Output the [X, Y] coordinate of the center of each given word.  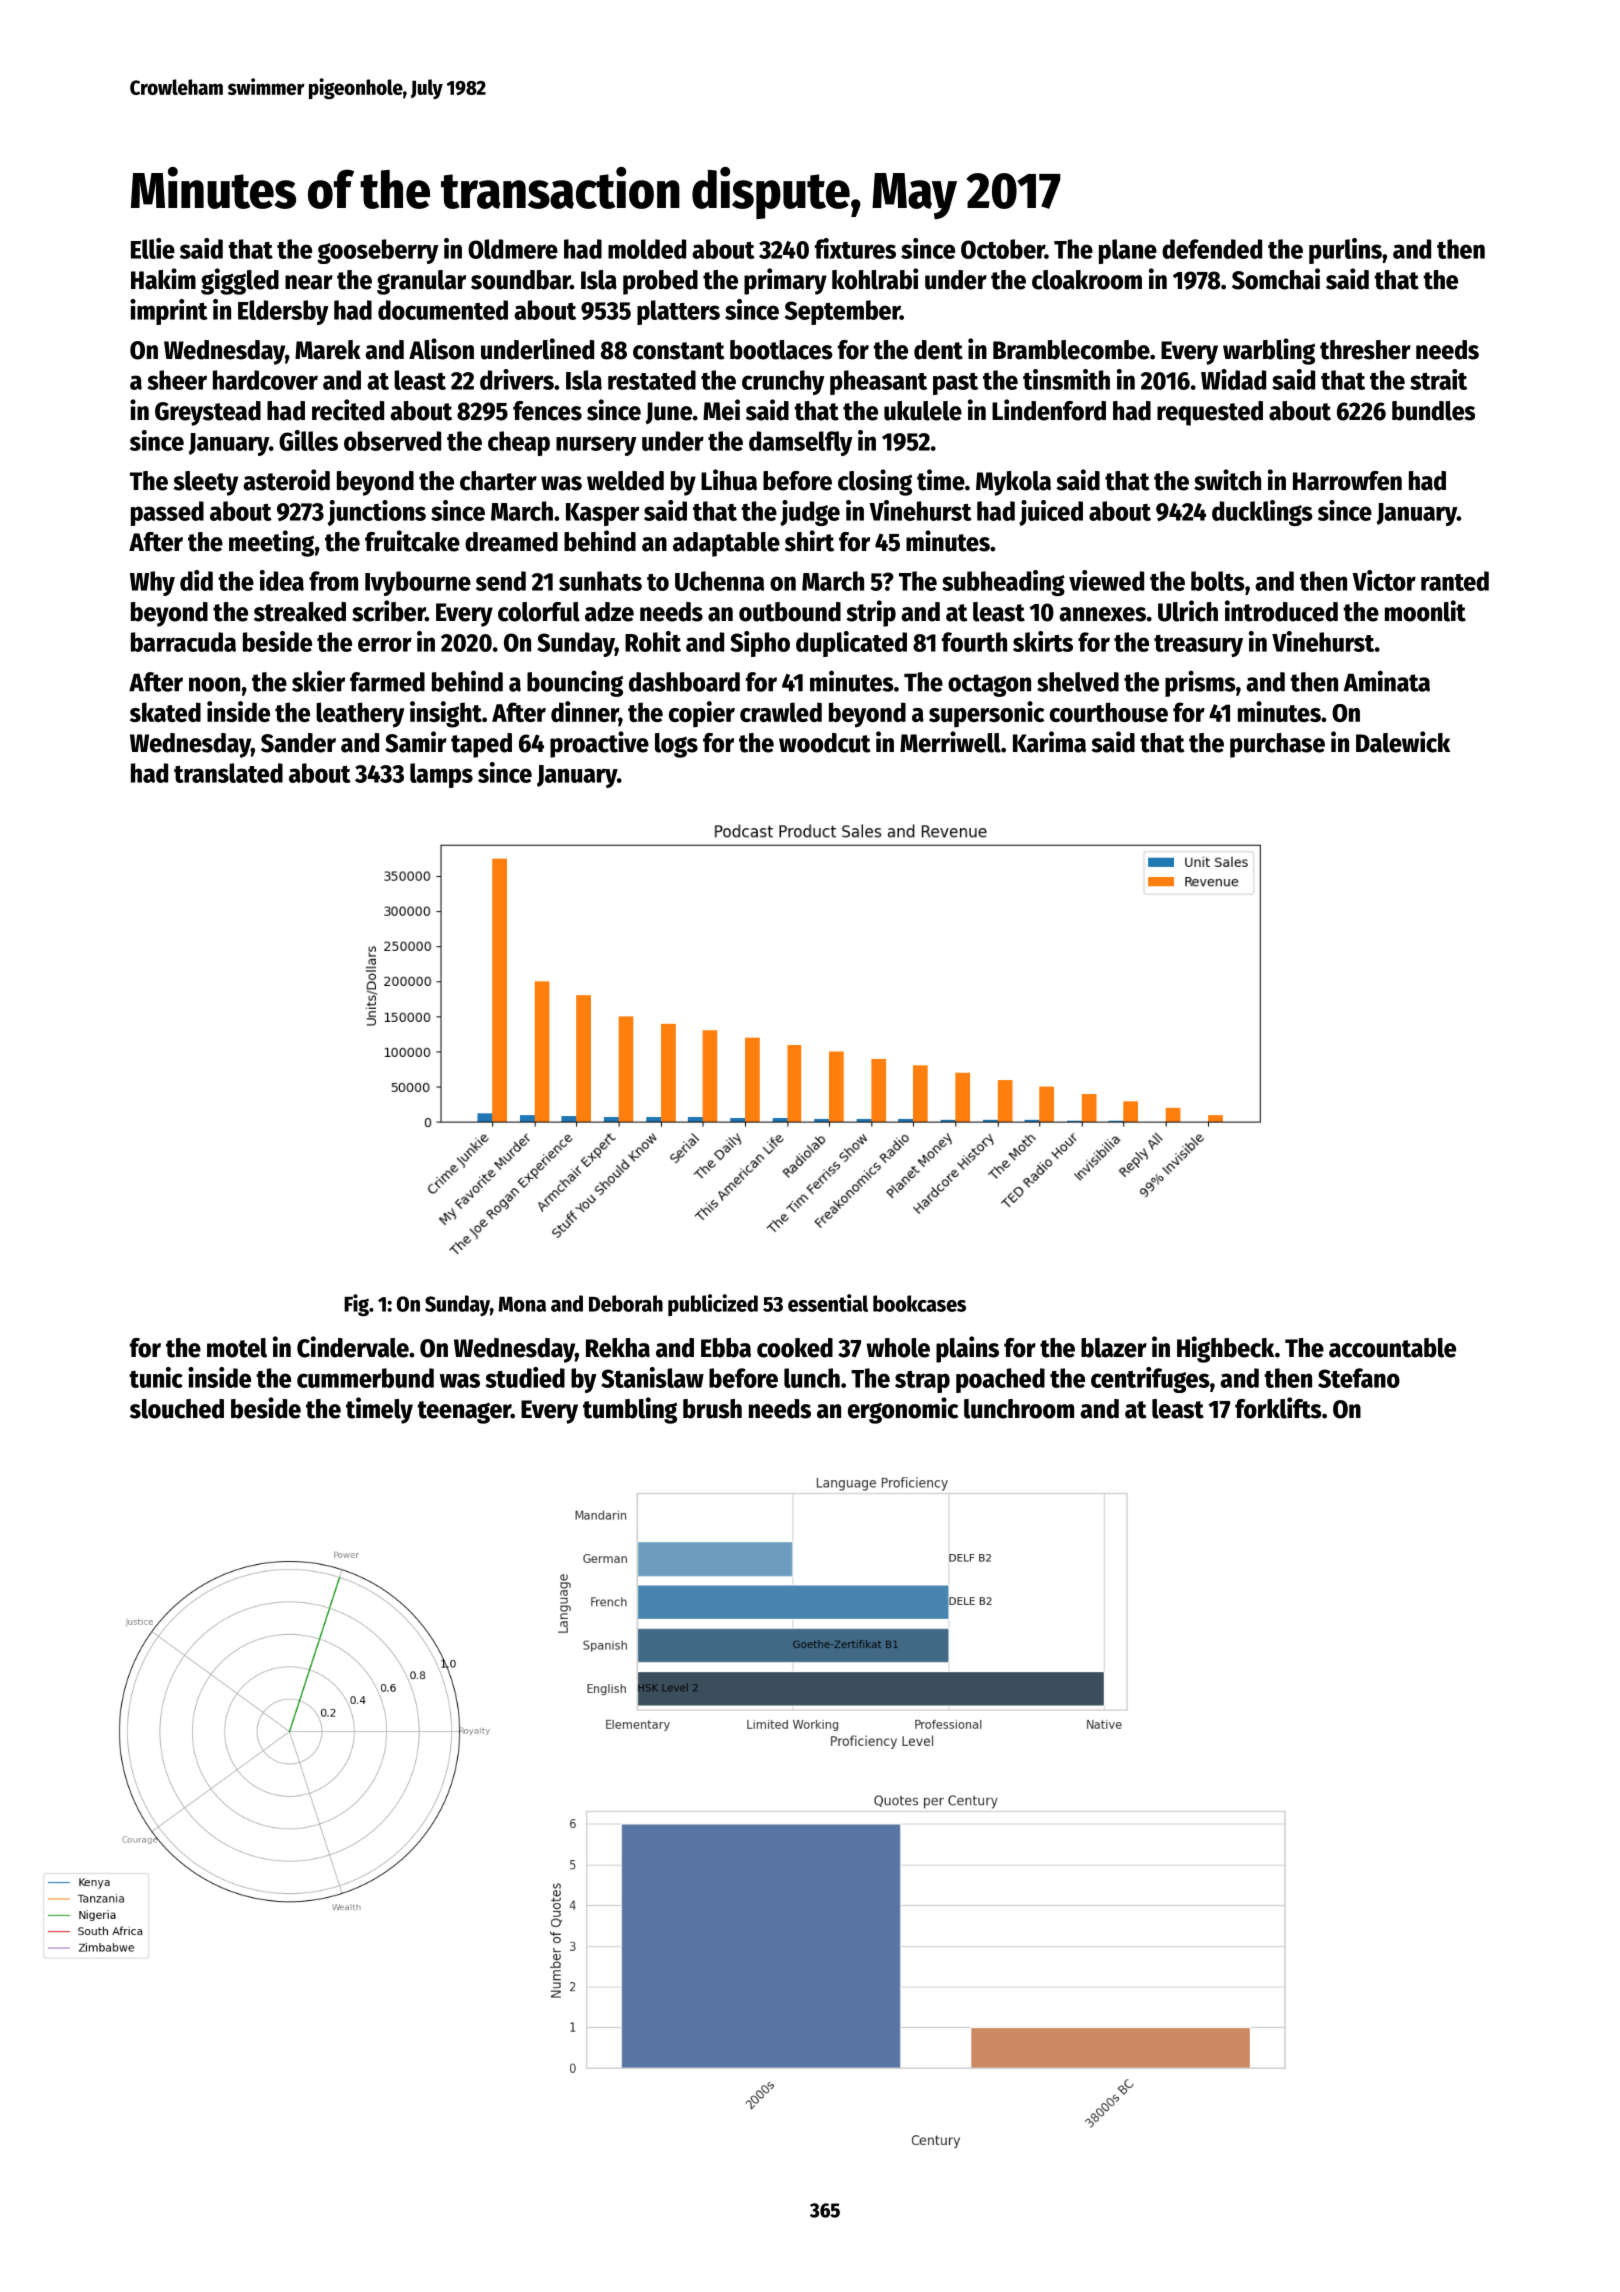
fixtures [855, 248]
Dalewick [1403, 742]
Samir [416, 742]
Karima [1049, 742]
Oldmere [513, 249]
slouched [177, 1409]
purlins [1345, 251]
